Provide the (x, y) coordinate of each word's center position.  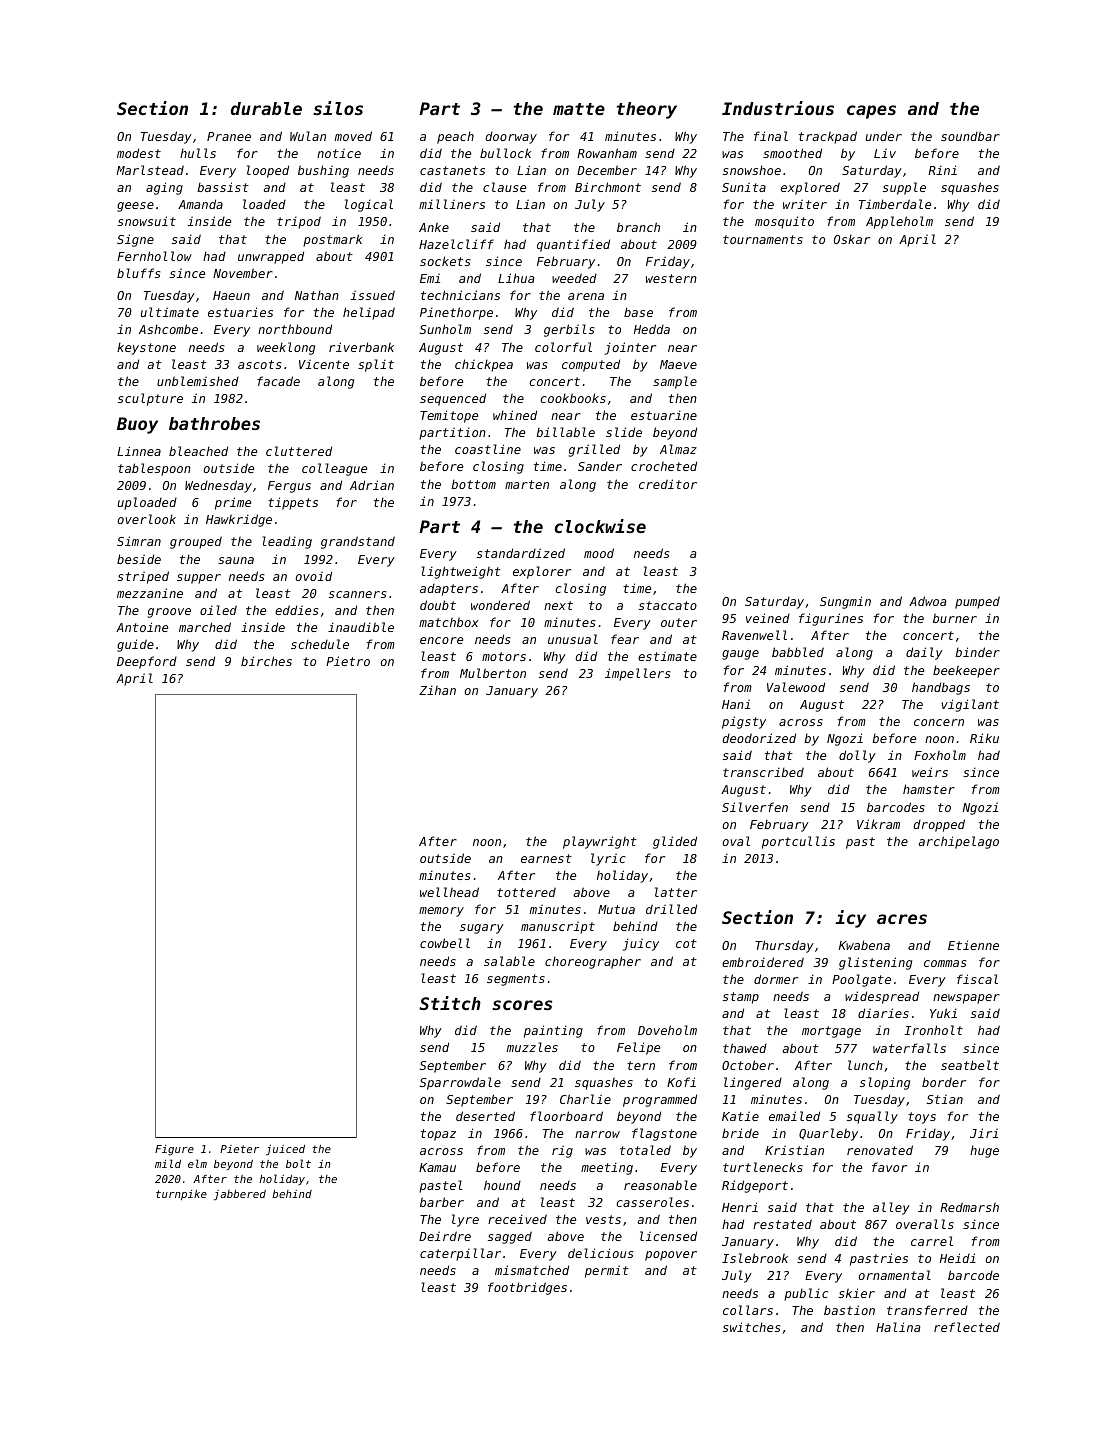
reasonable (660, 1185)
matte (579, 109)
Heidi (958, 1258)
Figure (174, 1150)
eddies (297, 610)
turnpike (181, 1195)
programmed (660, 1100)
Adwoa (927, 601)
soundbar (970, 136)
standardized (521, 553)
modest (139, 153)
